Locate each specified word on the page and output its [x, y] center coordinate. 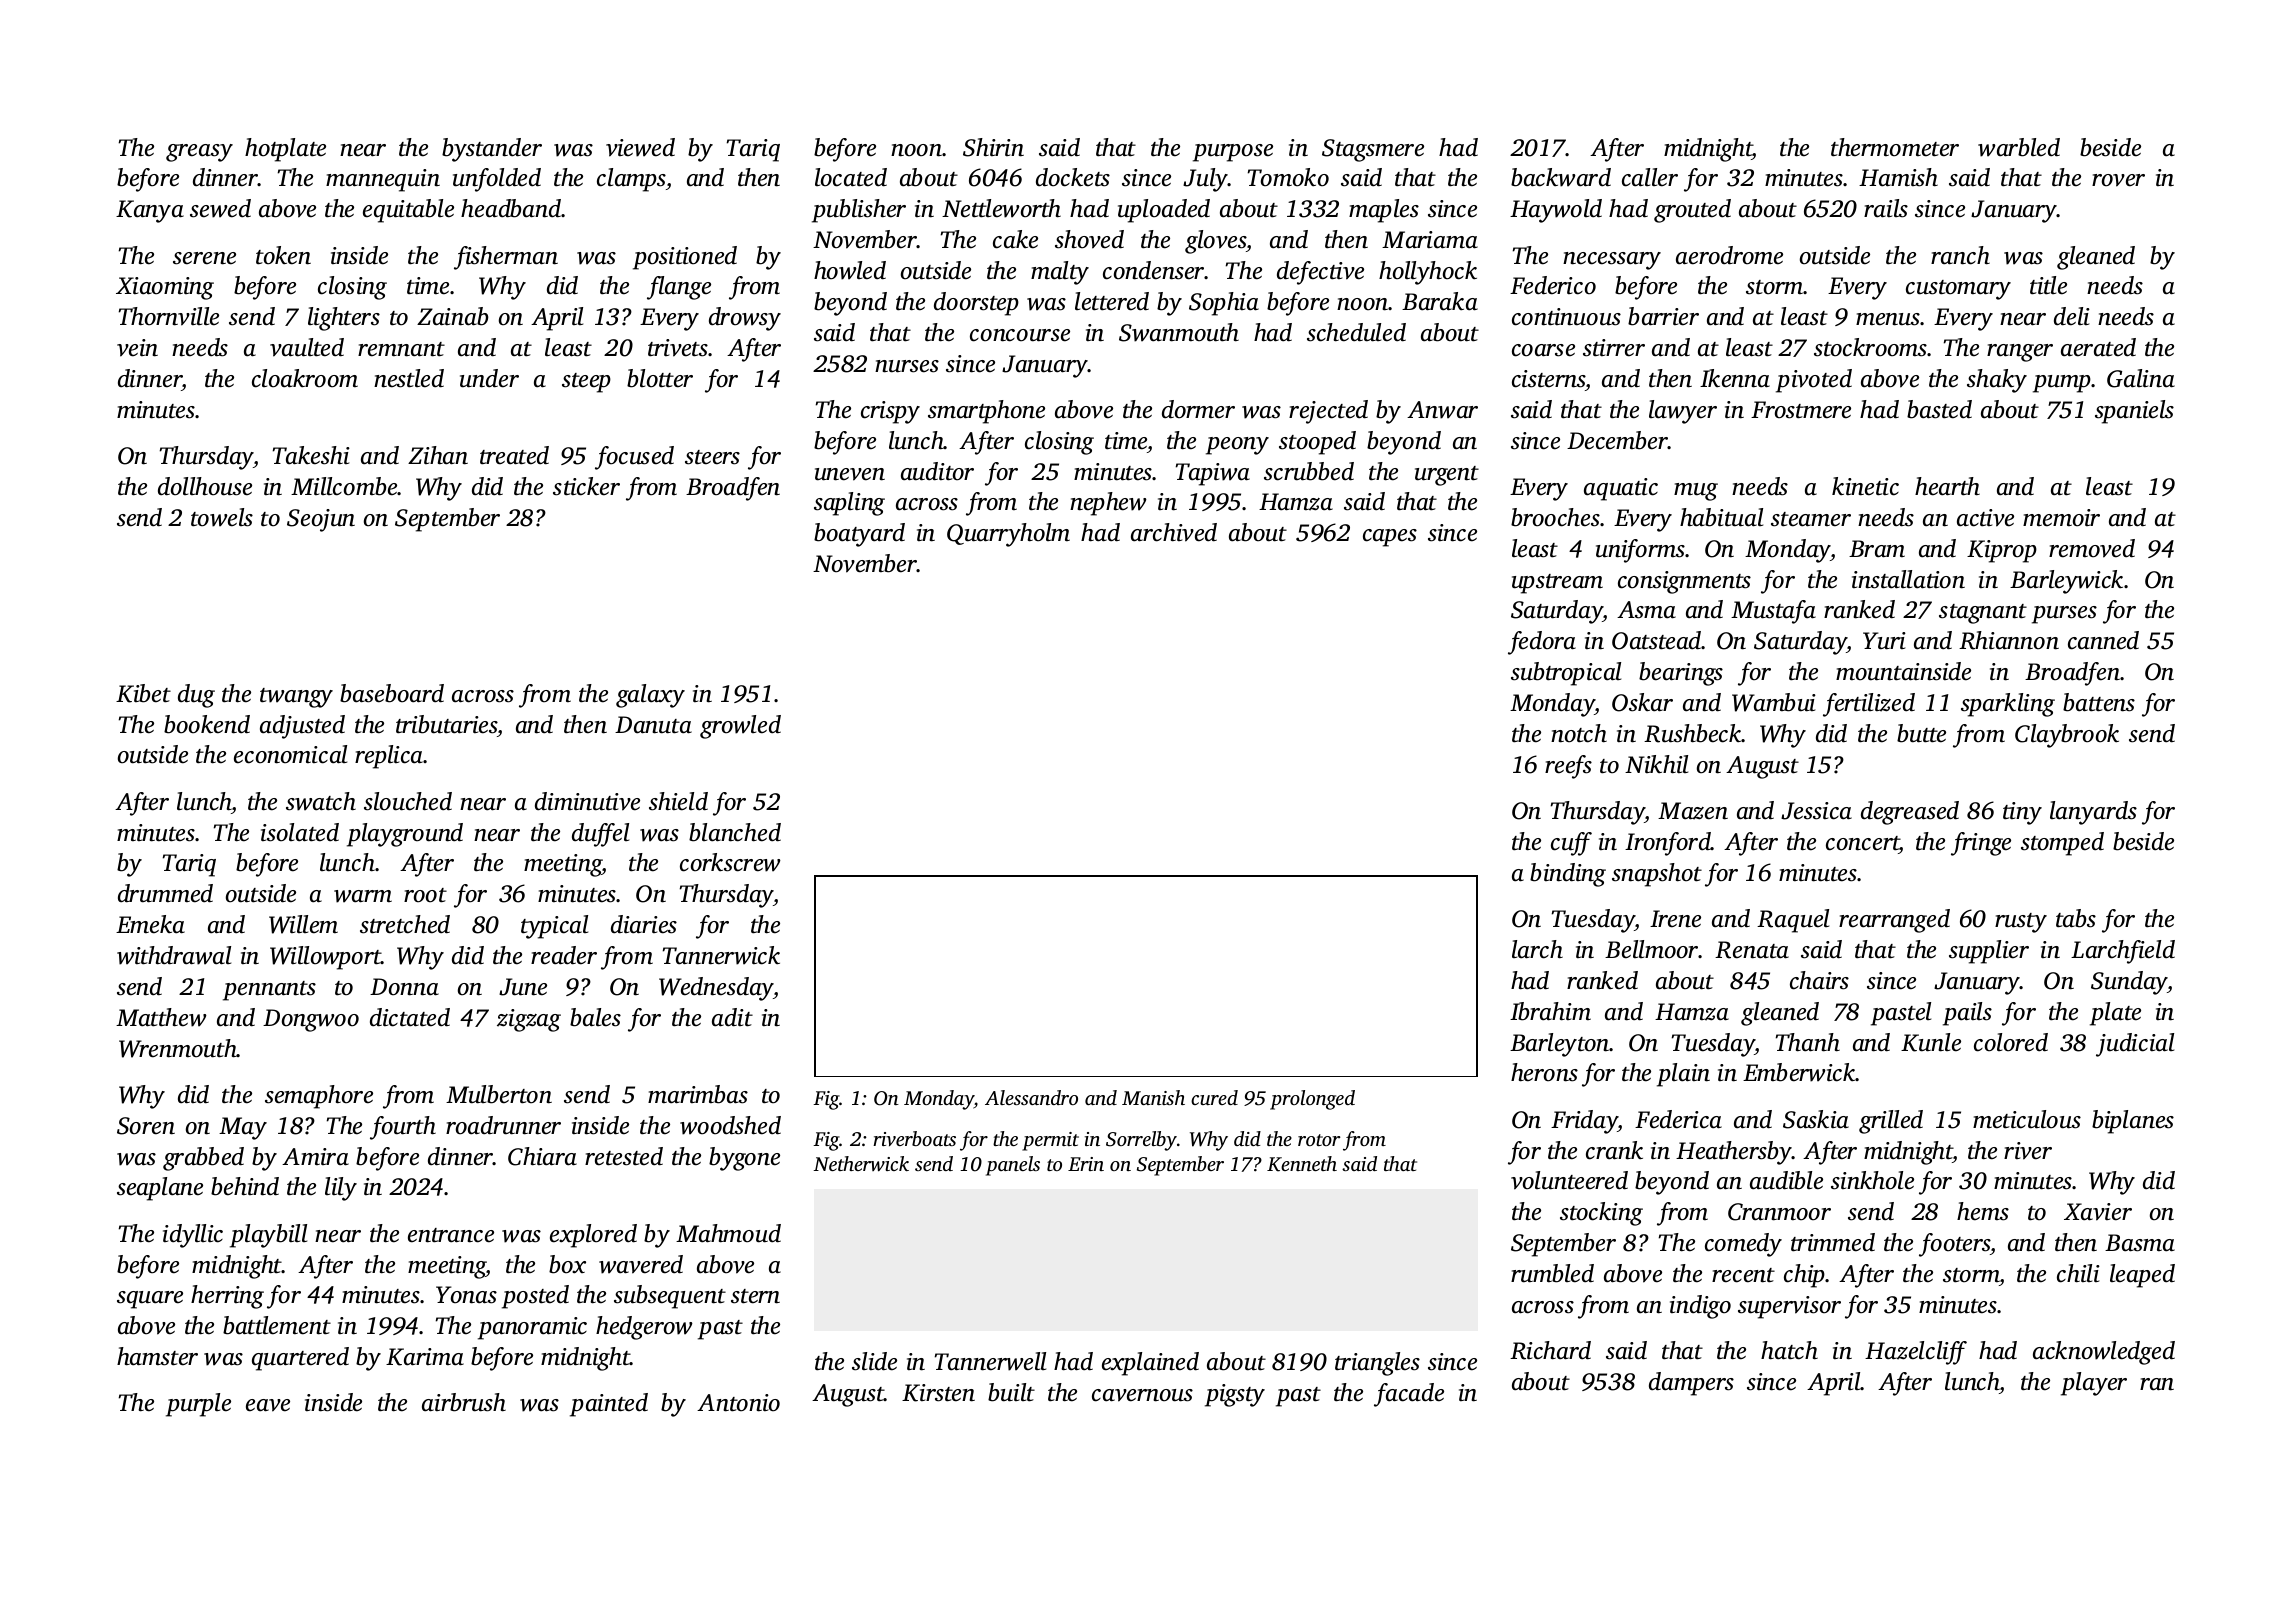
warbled [2019, 147]
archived [1174, 532]
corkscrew [730, 862]
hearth [1947, 486]
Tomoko [1288, 177]
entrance [451, 1235]
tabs [2076, 918]
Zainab [453, 316]
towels [222, 517]
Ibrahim [1550, 1011]
